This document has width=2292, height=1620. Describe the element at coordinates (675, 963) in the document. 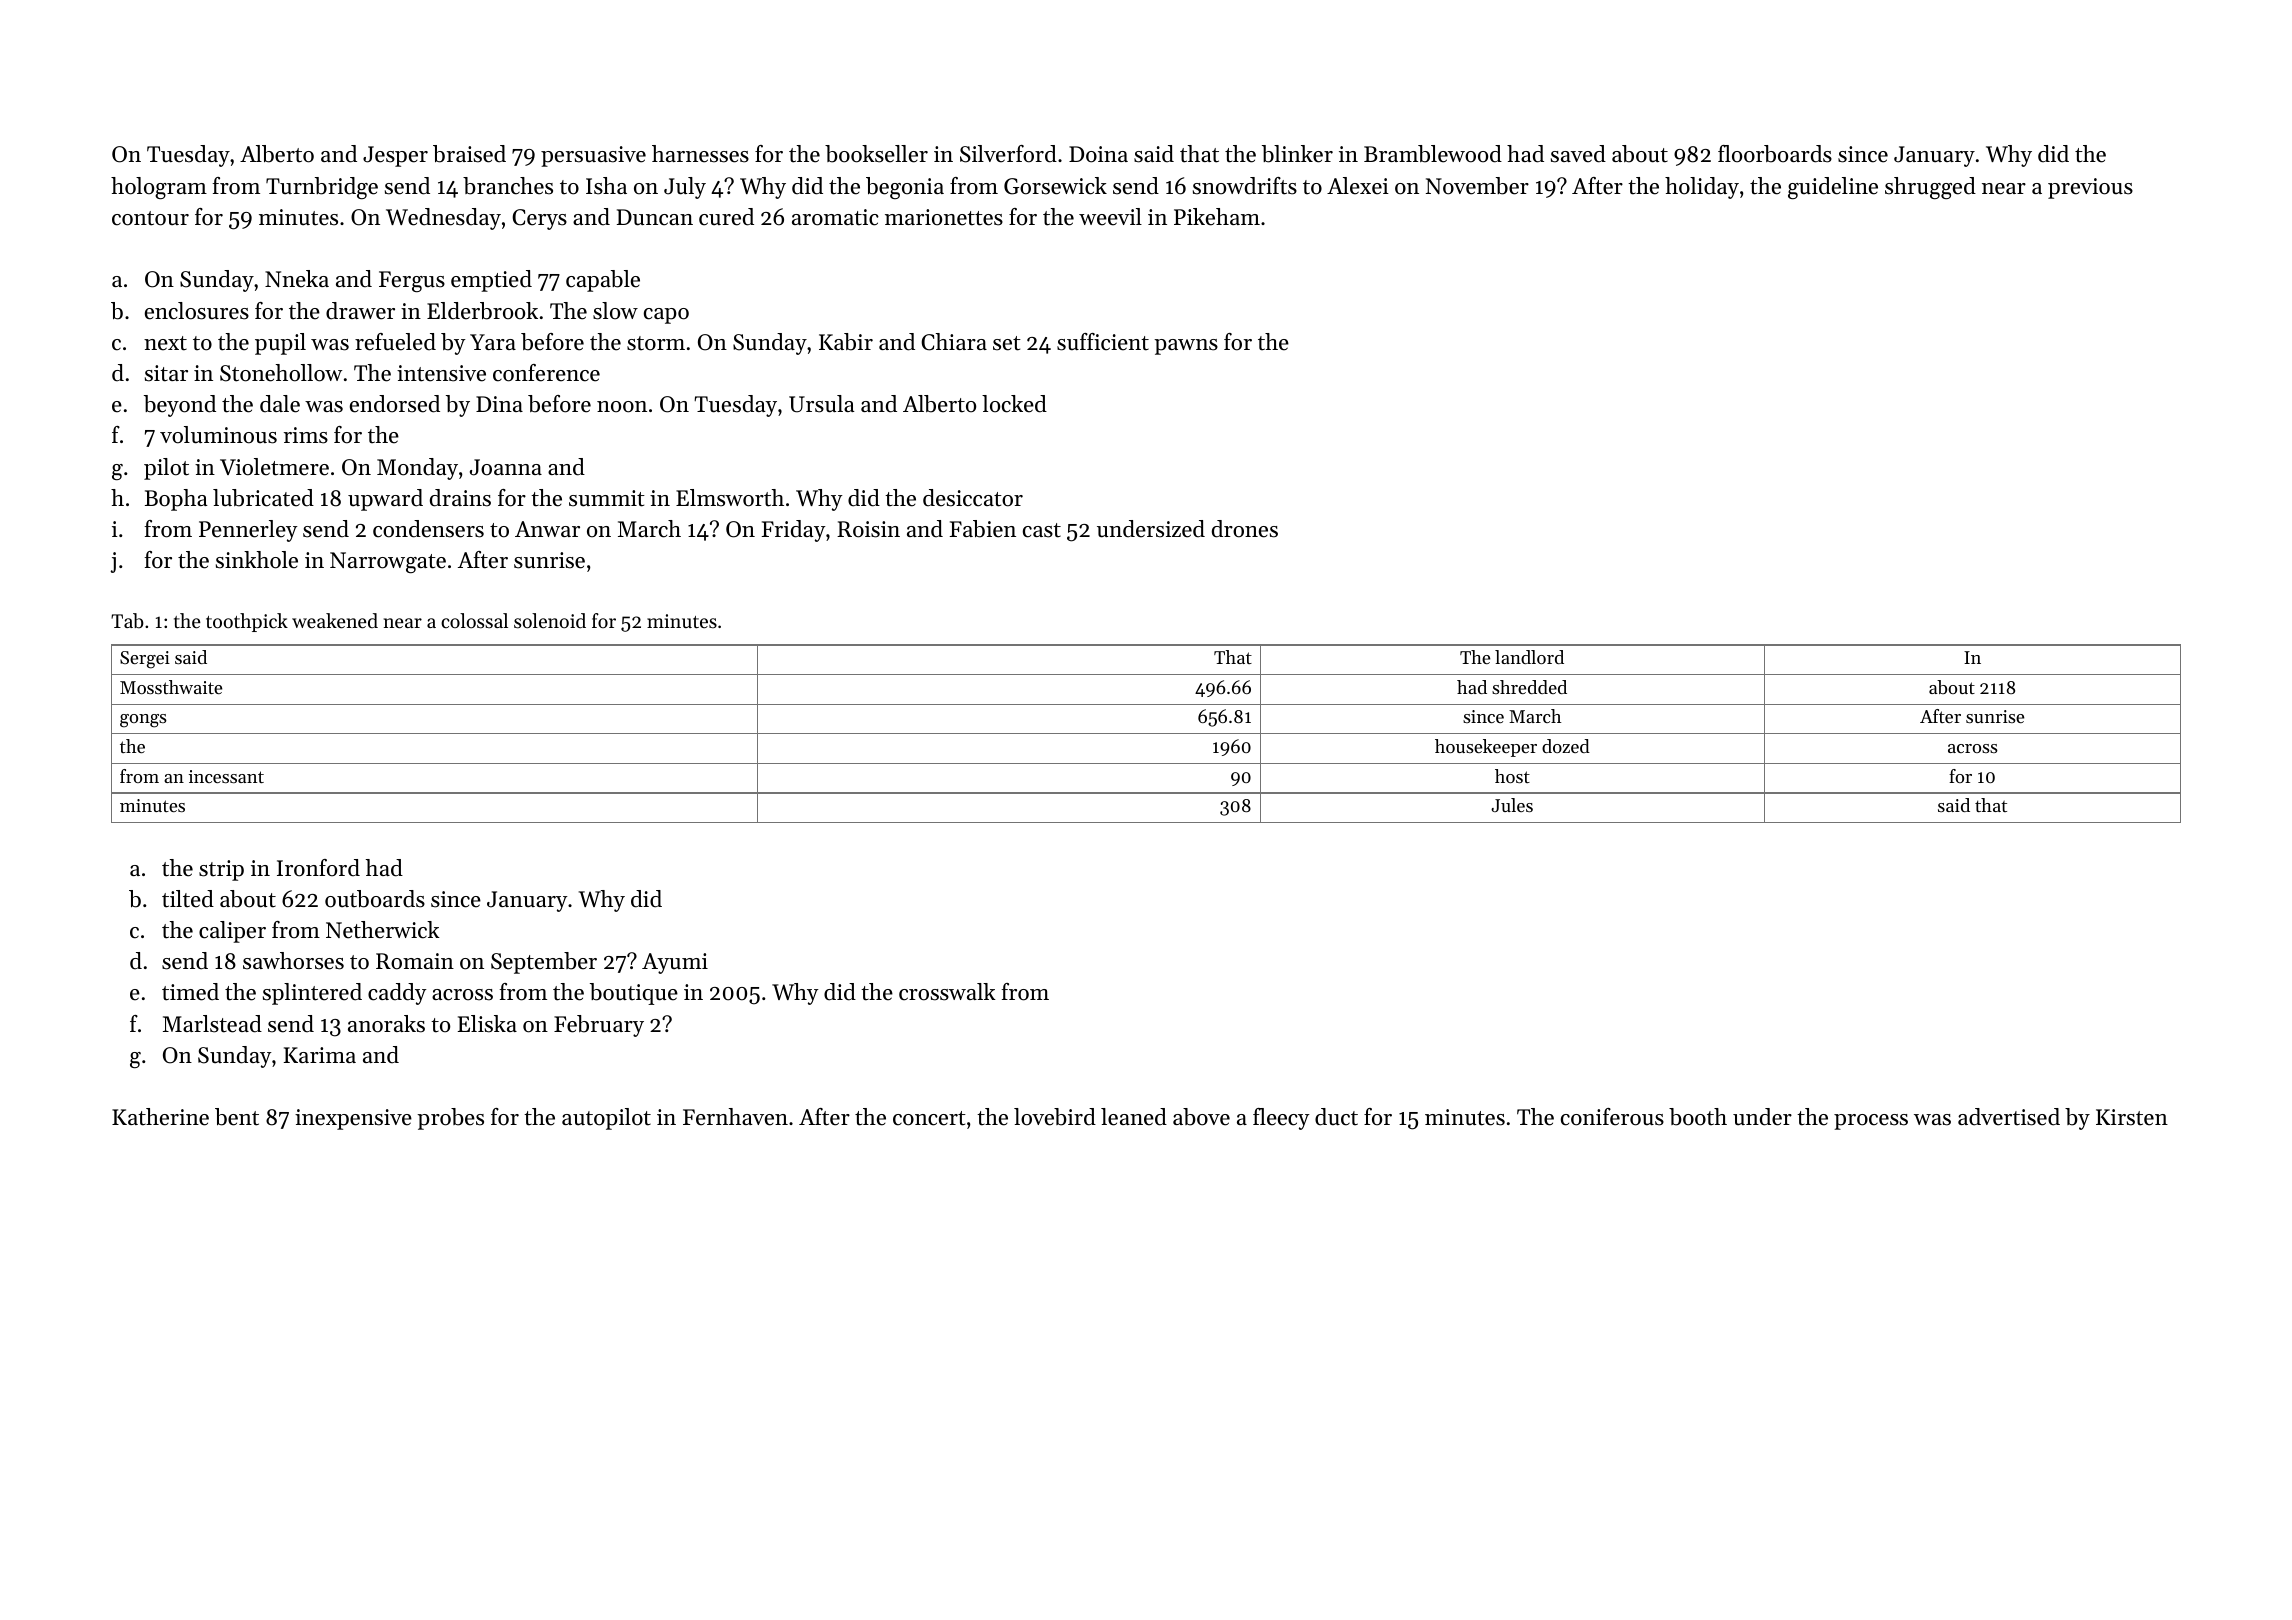

I see `Ayumi` at that location.
